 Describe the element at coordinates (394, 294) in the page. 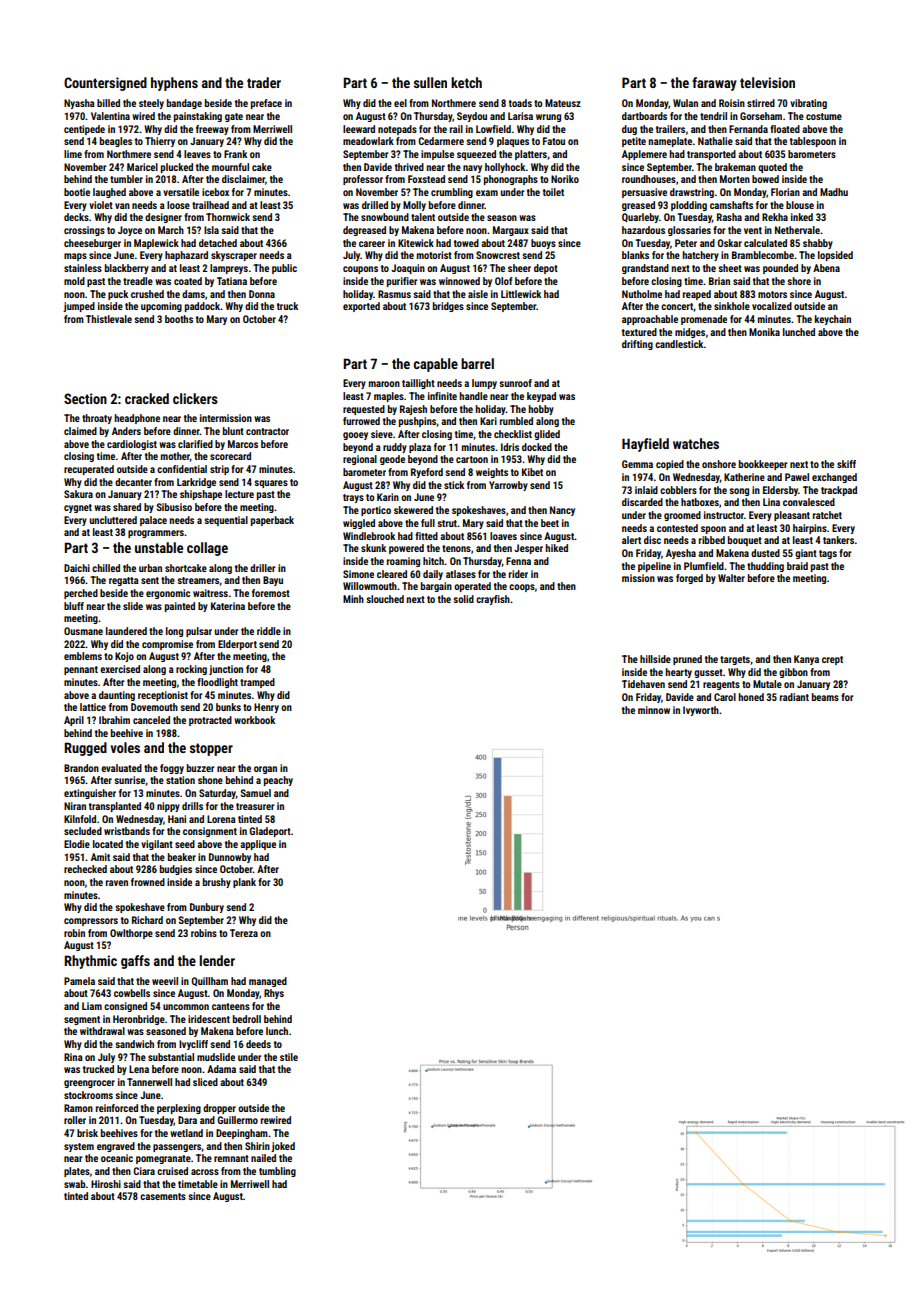

I see `Rasmus` at that location.
